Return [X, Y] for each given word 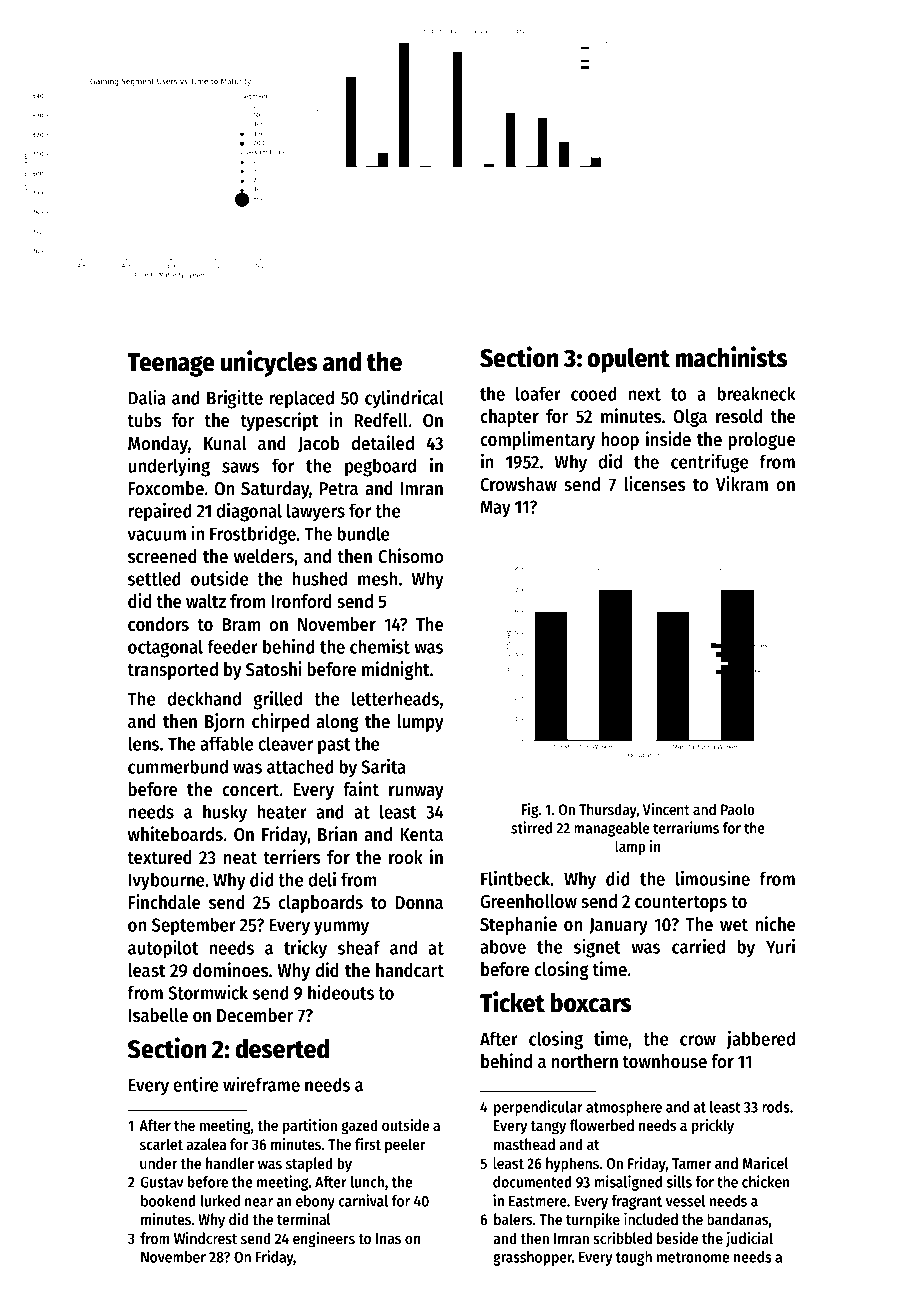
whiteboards [175, 834]
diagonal [249, 512]
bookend [168, 1201]
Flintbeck [516, 878]
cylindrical [404, 399]
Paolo [738, 809]
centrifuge [709, 463]
